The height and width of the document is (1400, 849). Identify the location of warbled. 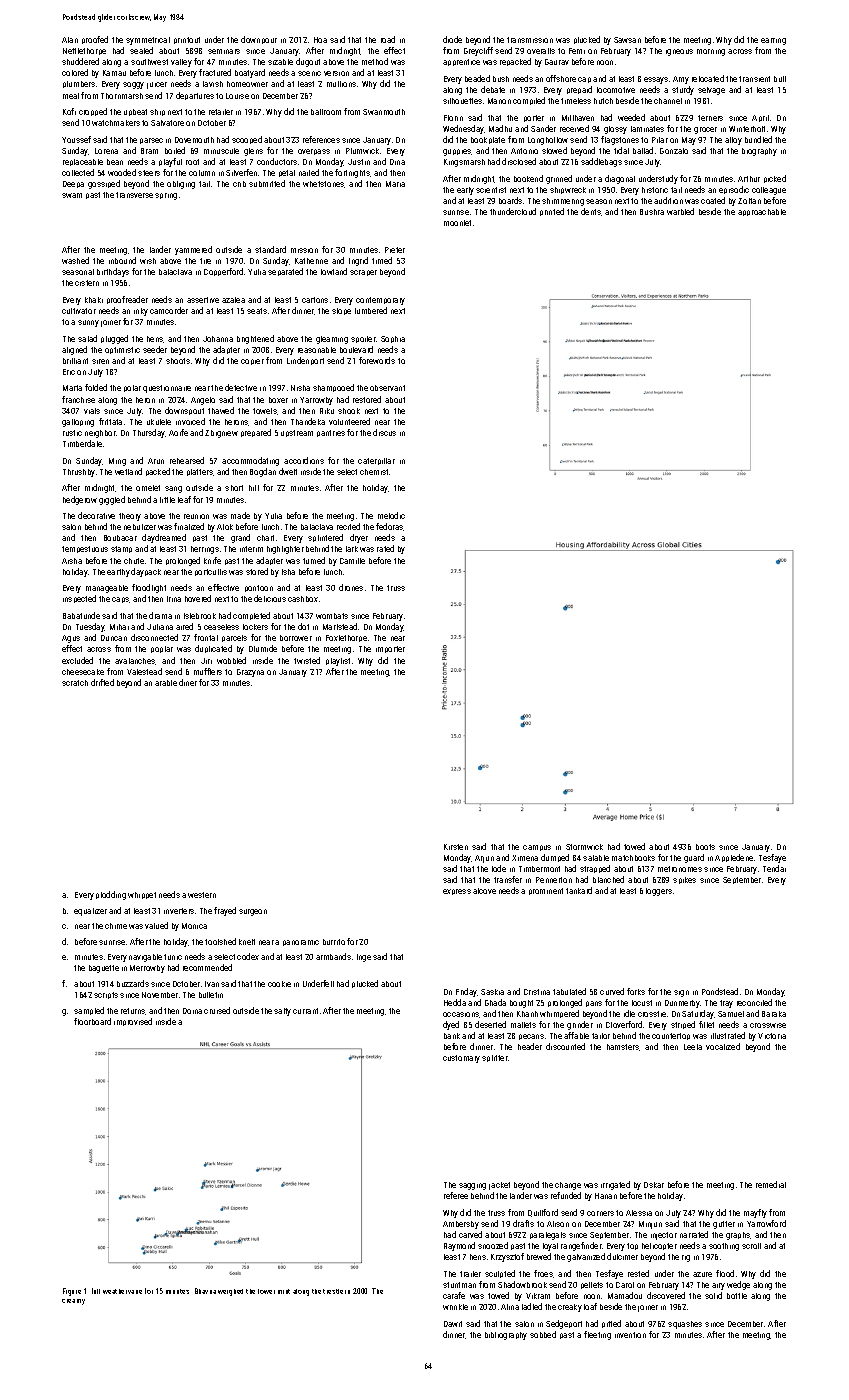
(680, 211).
